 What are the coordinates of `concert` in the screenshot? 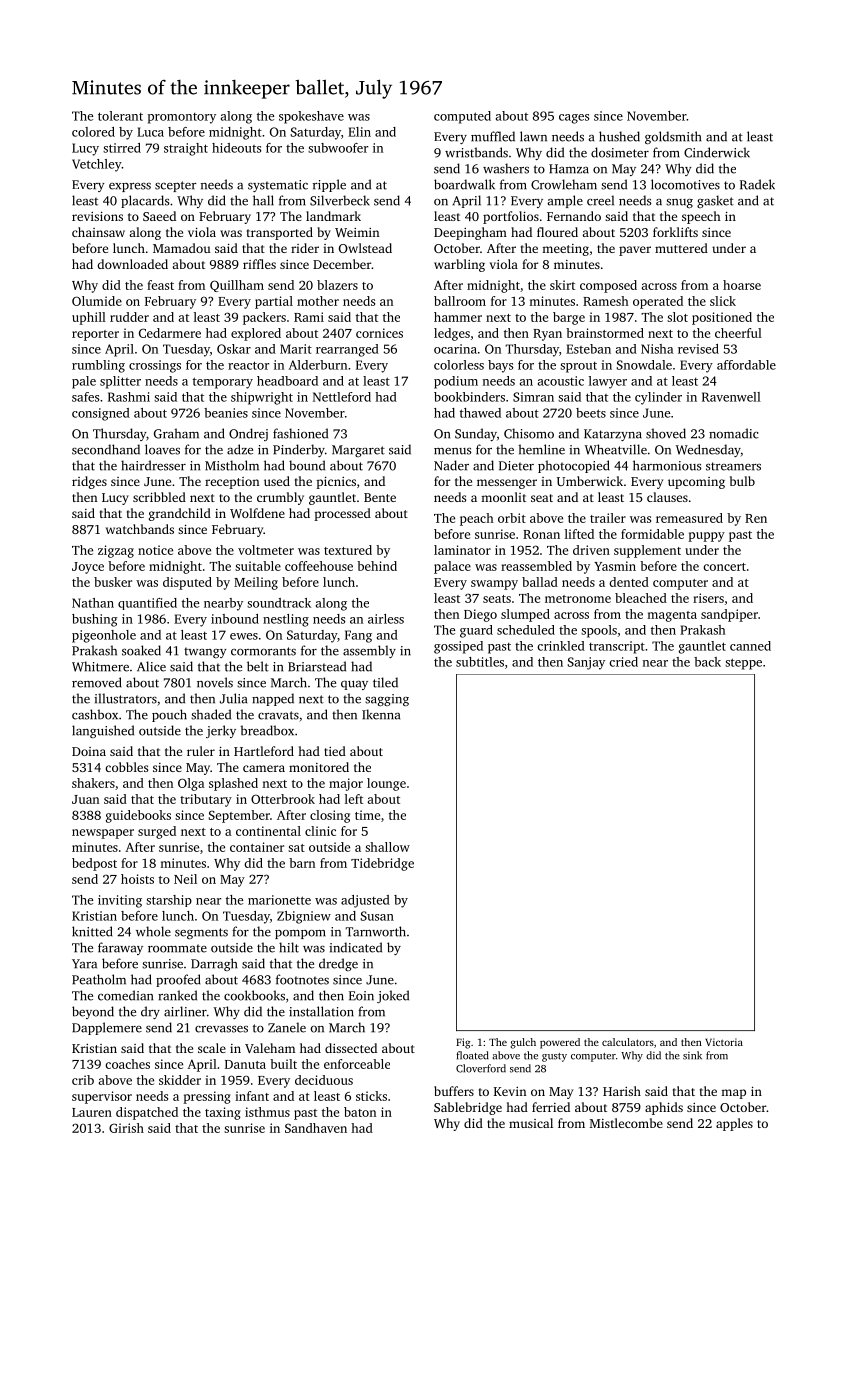 It's located at (724, 567).
